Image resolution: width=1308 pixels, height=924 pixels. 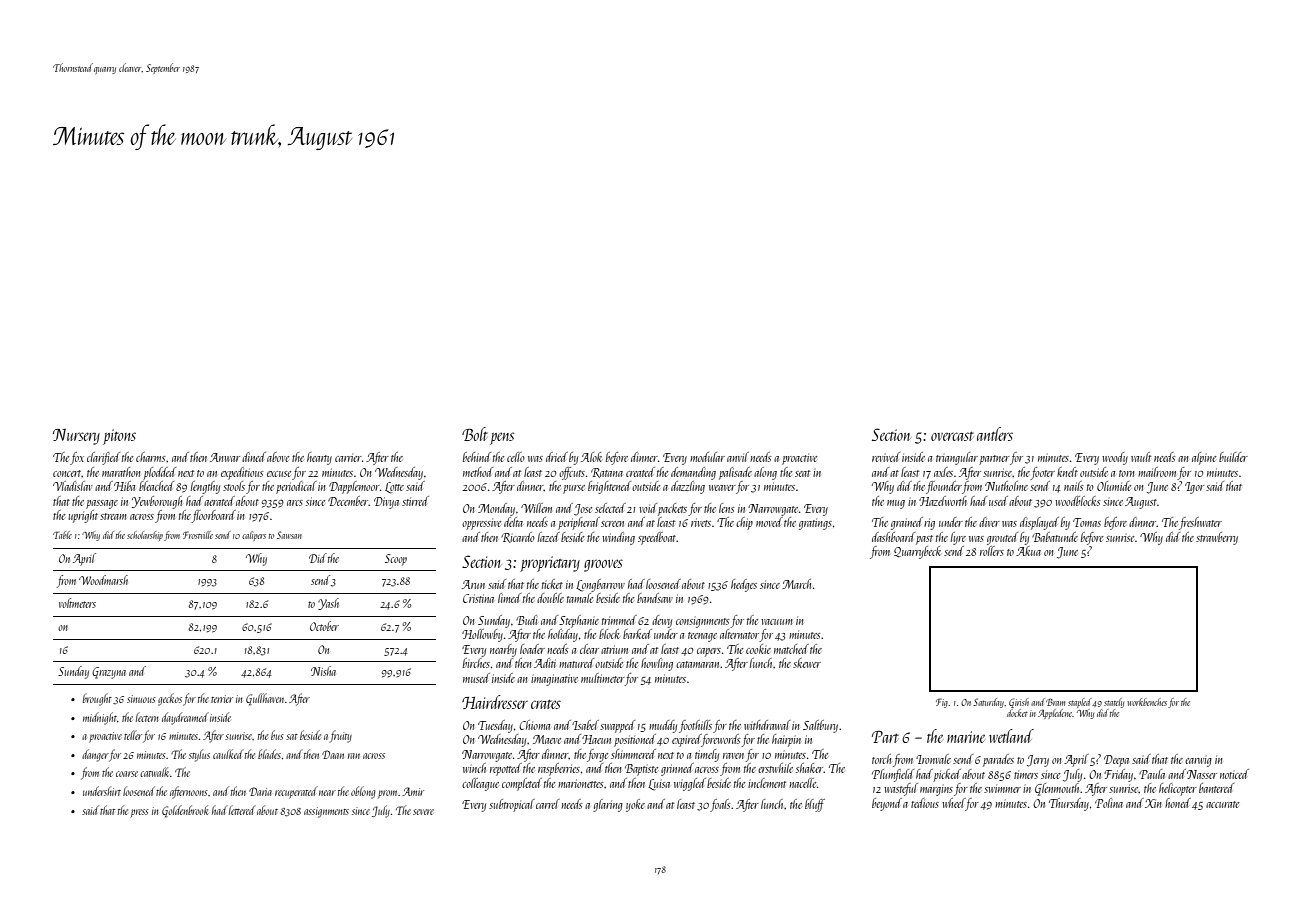 I want to click on Arun, so click(x=473, y=584).
